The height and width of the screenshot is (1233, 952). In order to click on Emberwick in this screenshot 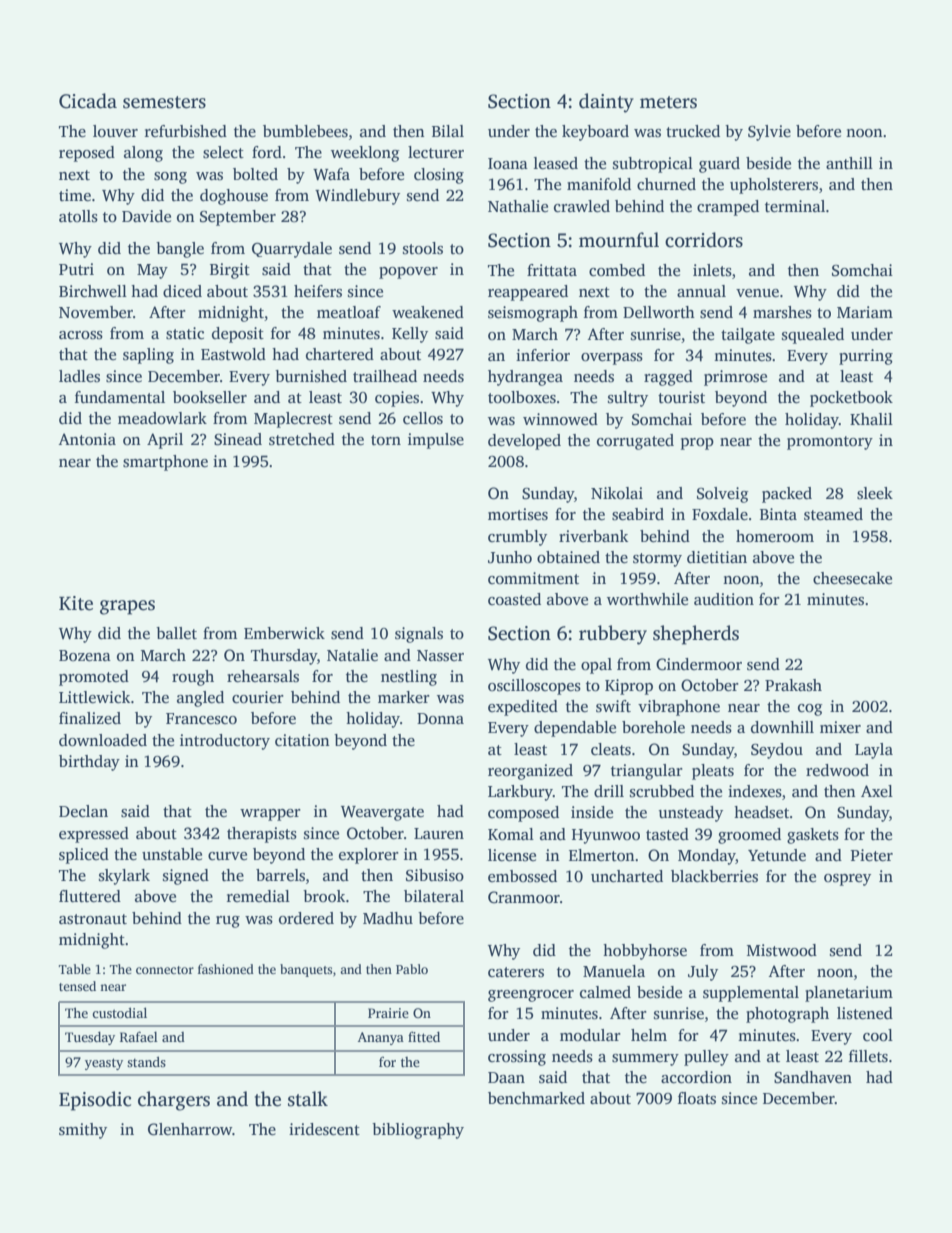, I will do `click(284, 633)`.
